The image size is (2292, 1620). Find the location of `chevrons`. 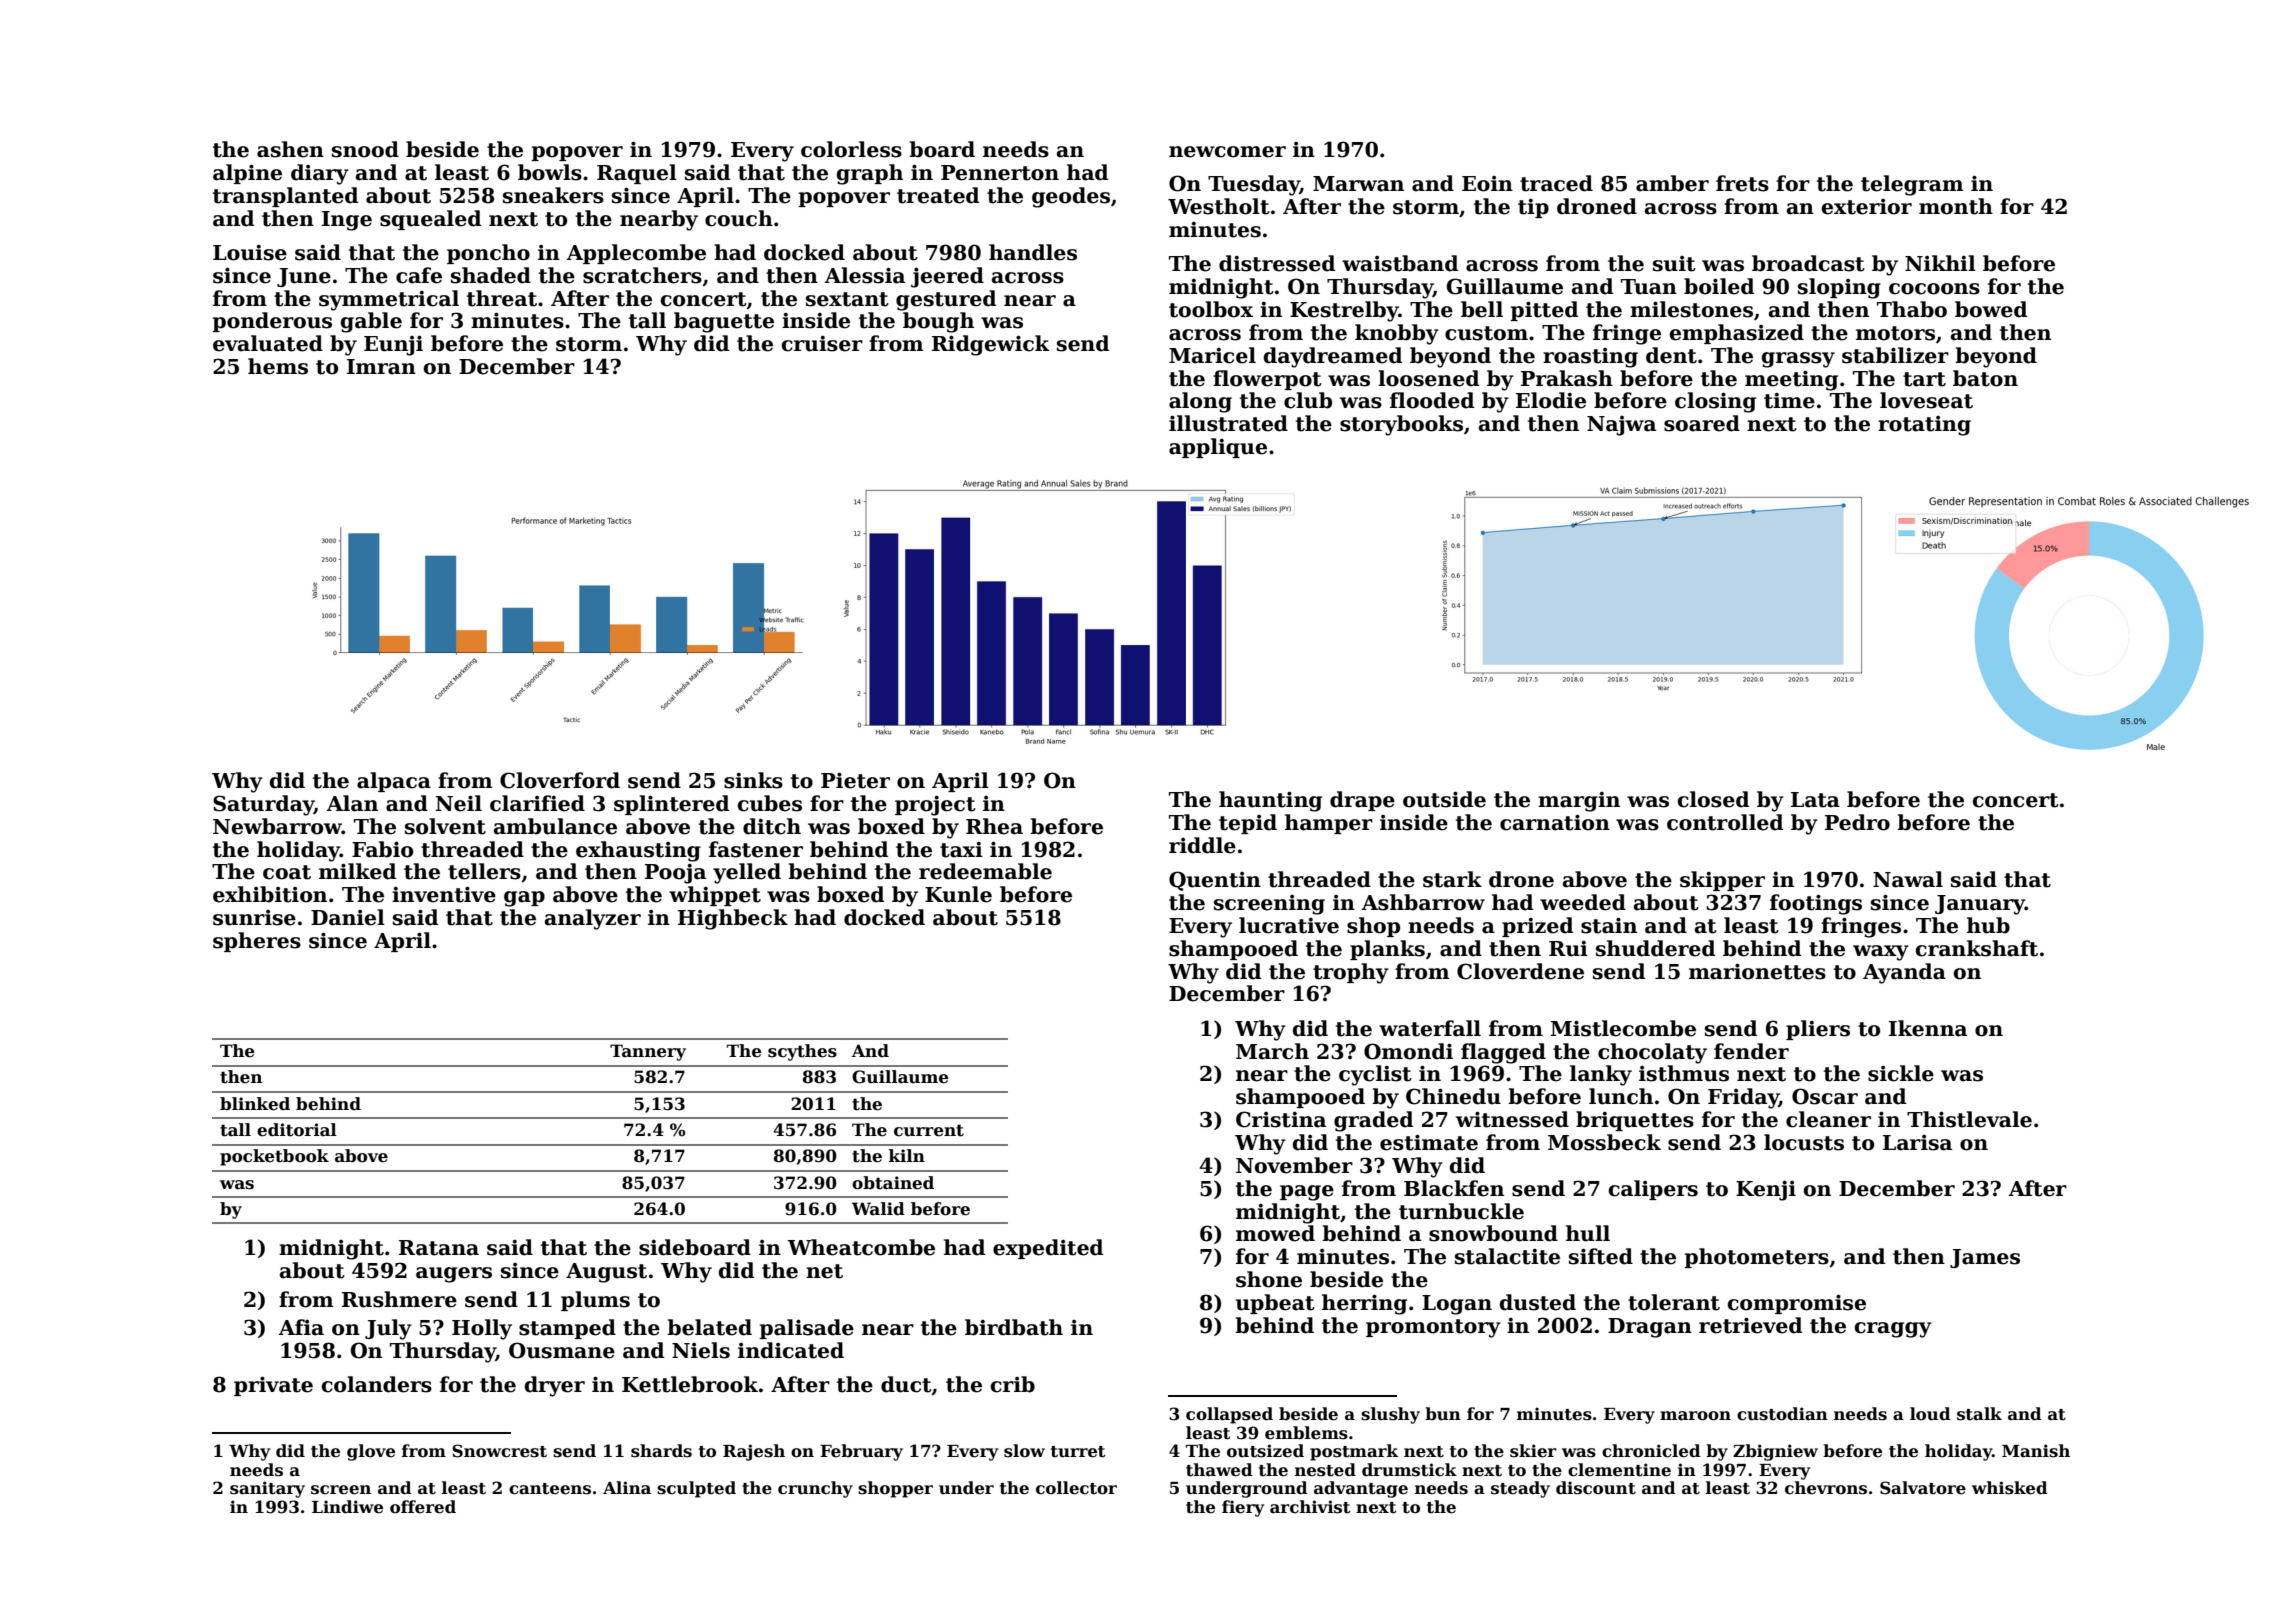

chevrons is located at coordinates (1826, 1488).
